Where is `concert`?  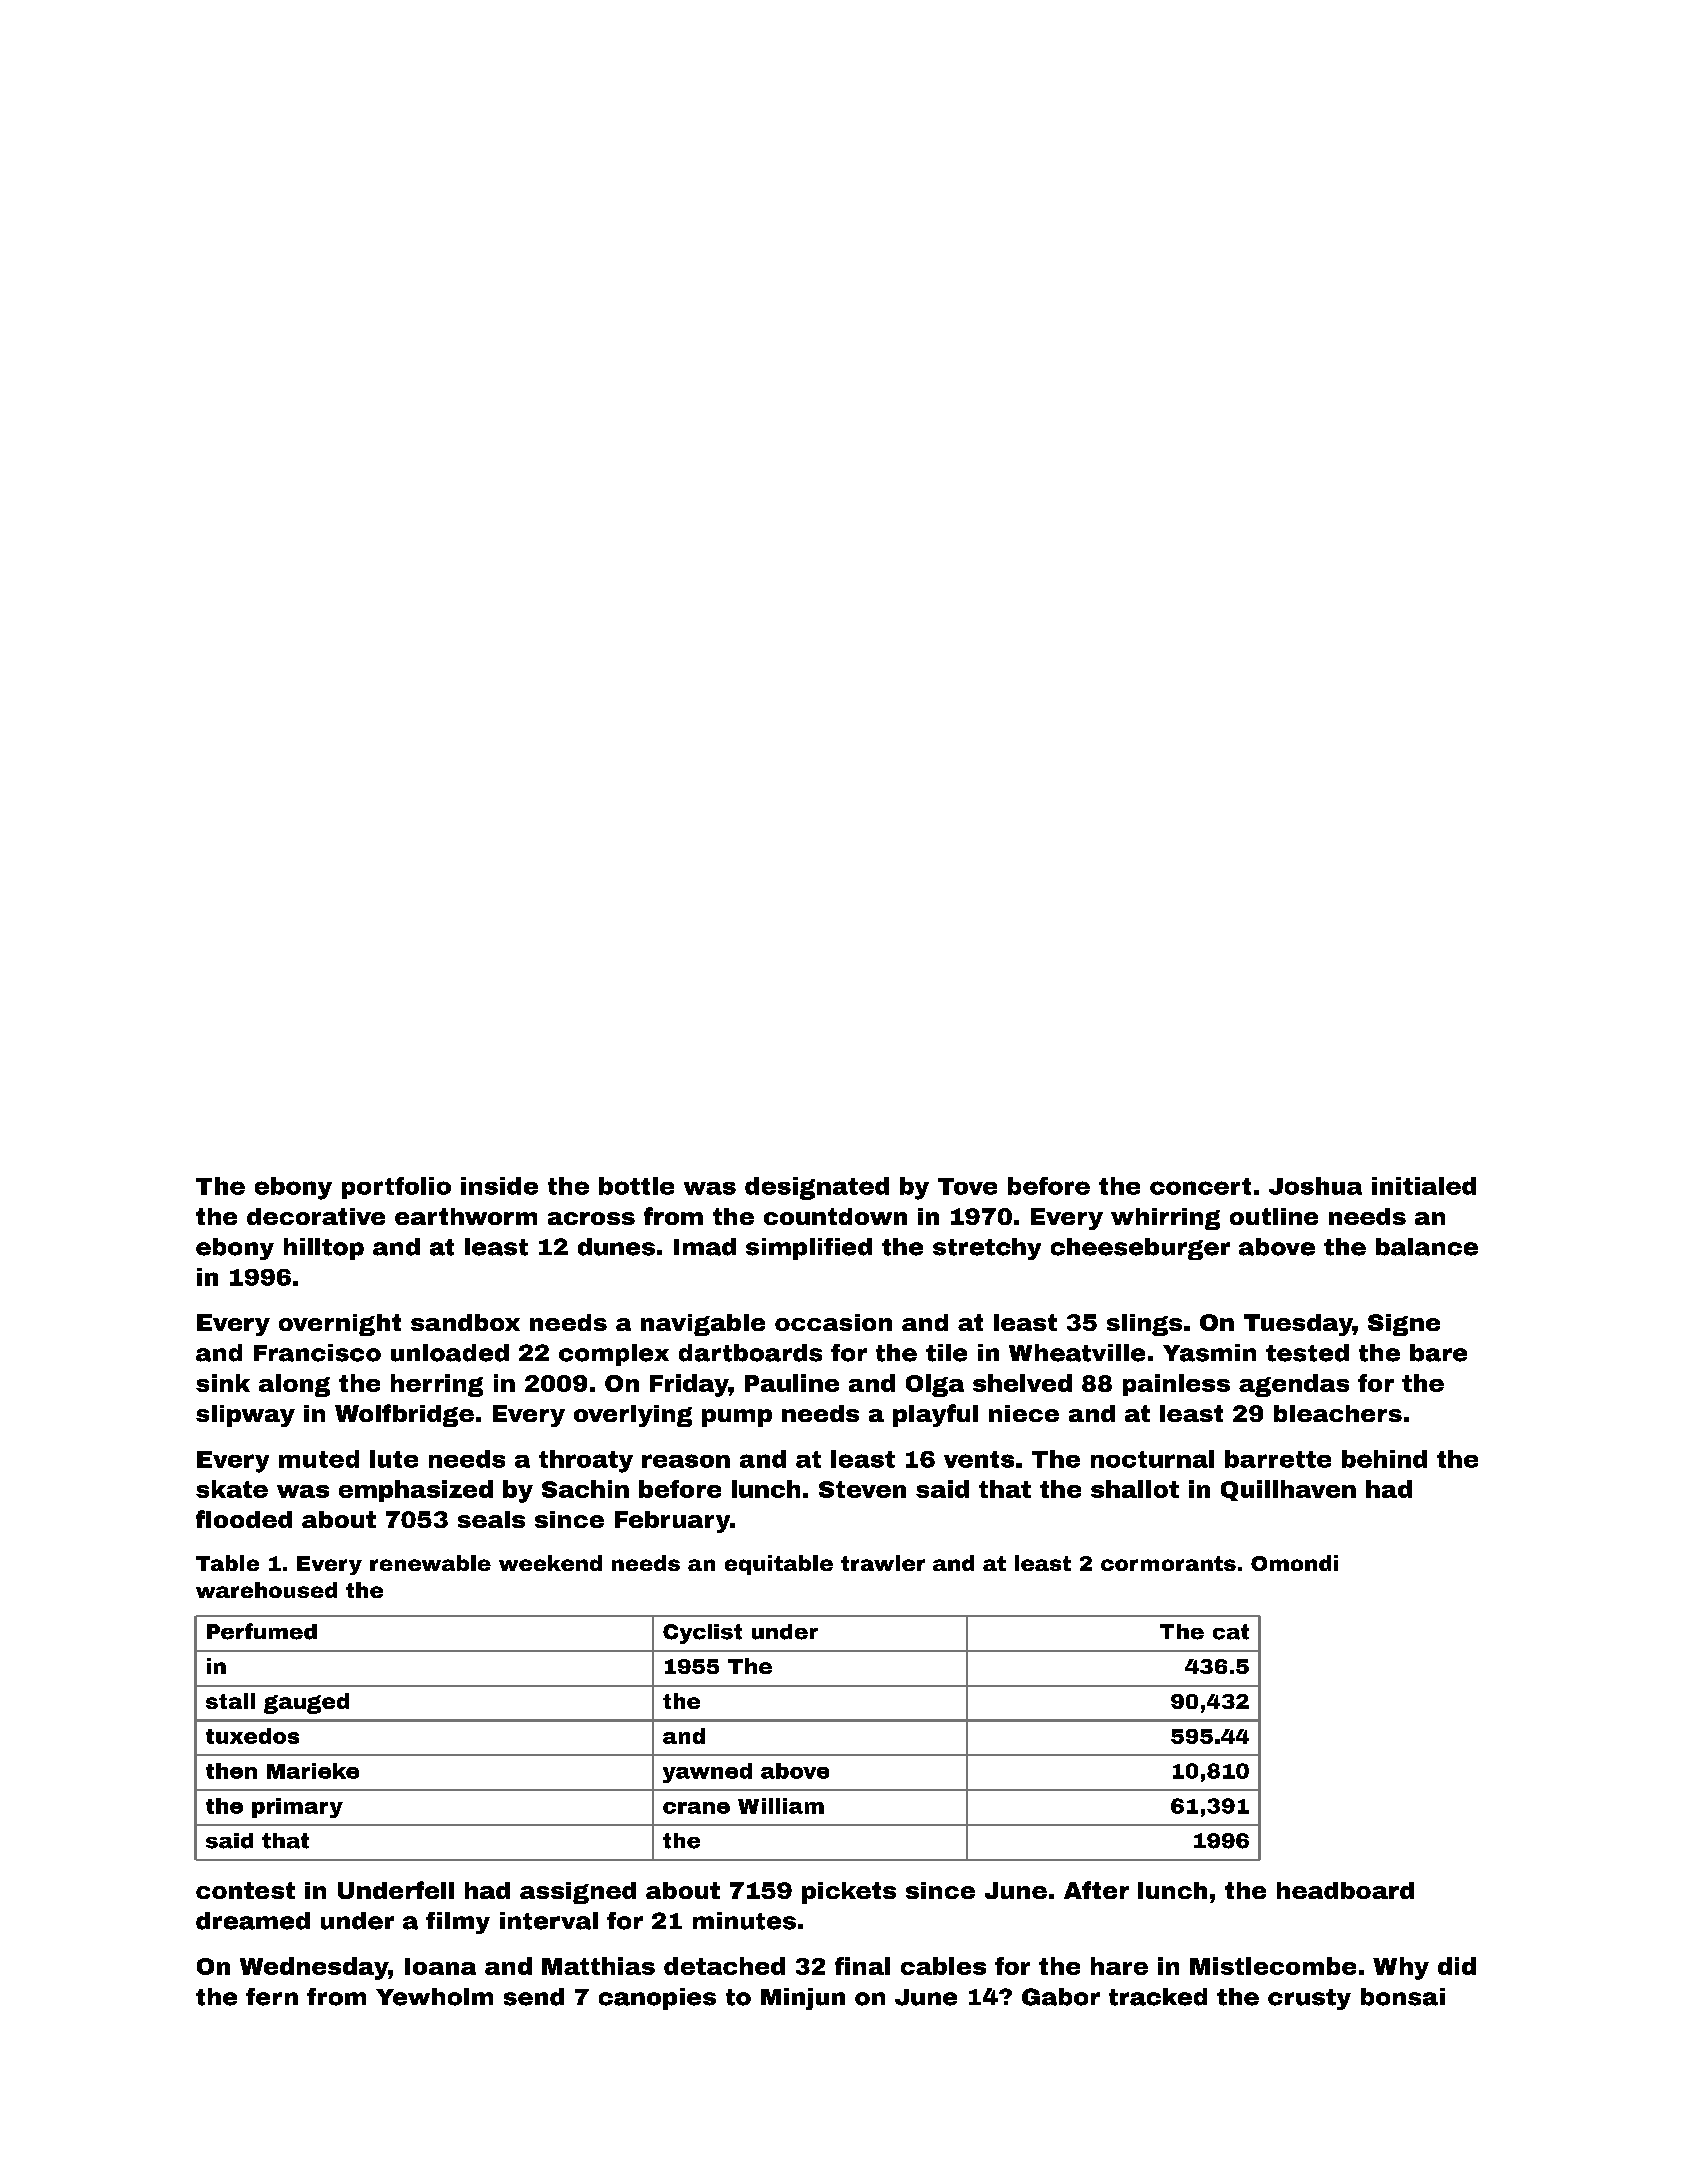
concert is located at coordinates (1200, 1186).
